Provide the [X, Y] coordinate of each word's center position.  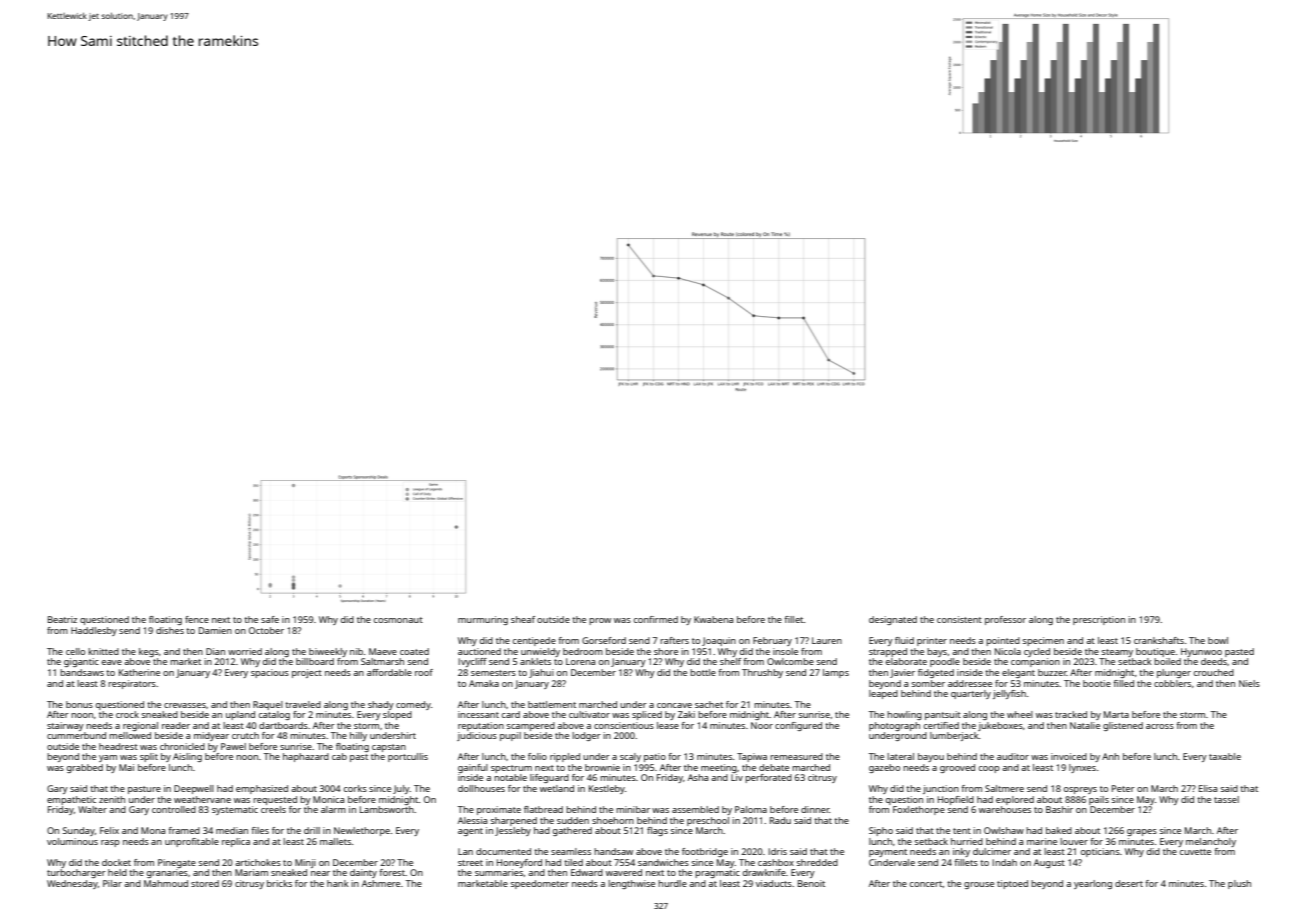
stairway [65, 726]
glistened [1123, 726]
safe [270, 619]
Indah [1004, 862]
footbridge [705, 852]
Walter [92, 809]
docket [116, 862]
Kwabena [713, 619]
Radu [780, 820]
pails [1099, 800]
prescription [1099, 620]
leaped [883, 694]
